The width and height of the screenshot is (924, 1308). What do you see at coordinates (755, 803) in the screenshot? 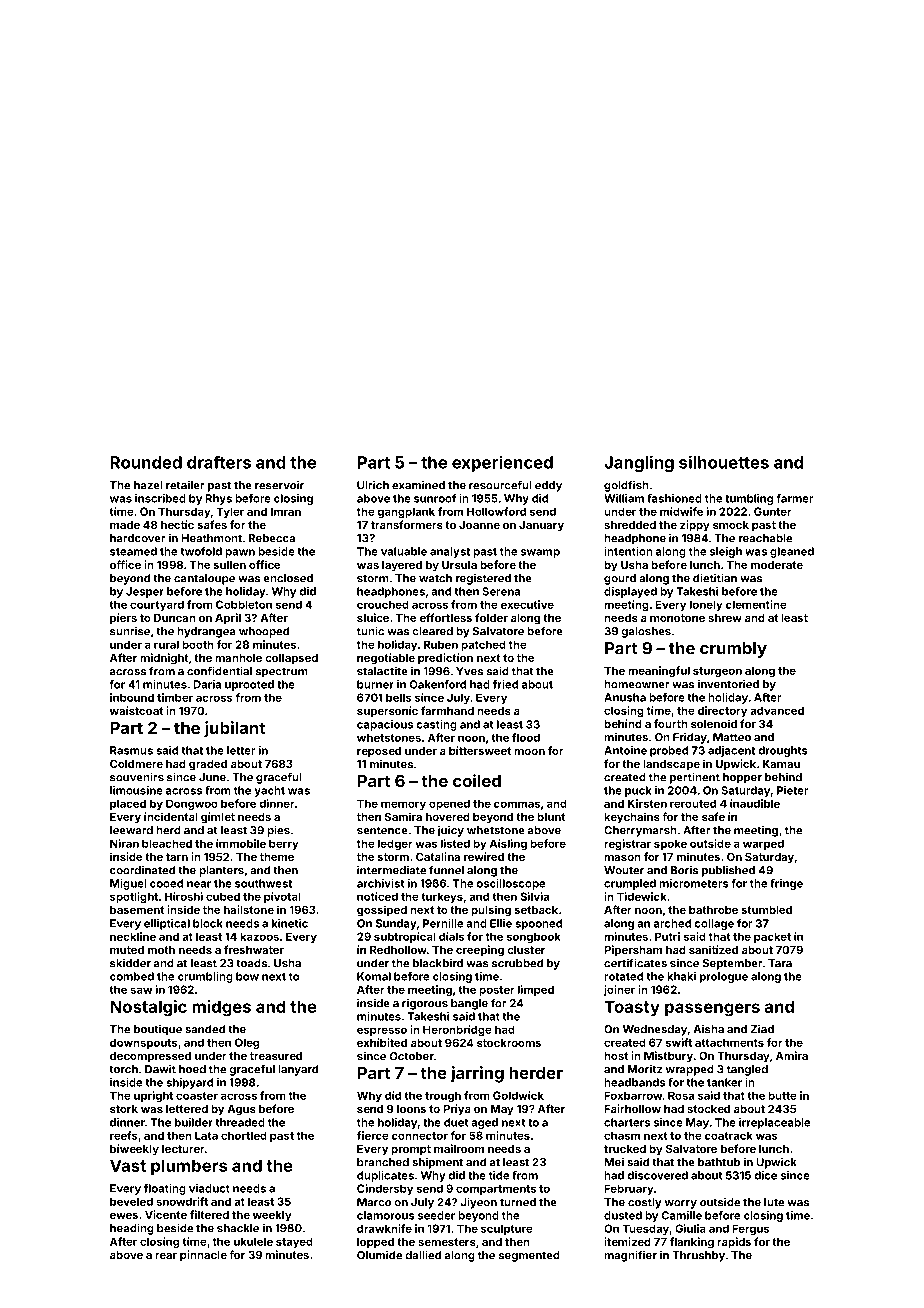
I see `inaudible` at bounding box center [755, 803].
